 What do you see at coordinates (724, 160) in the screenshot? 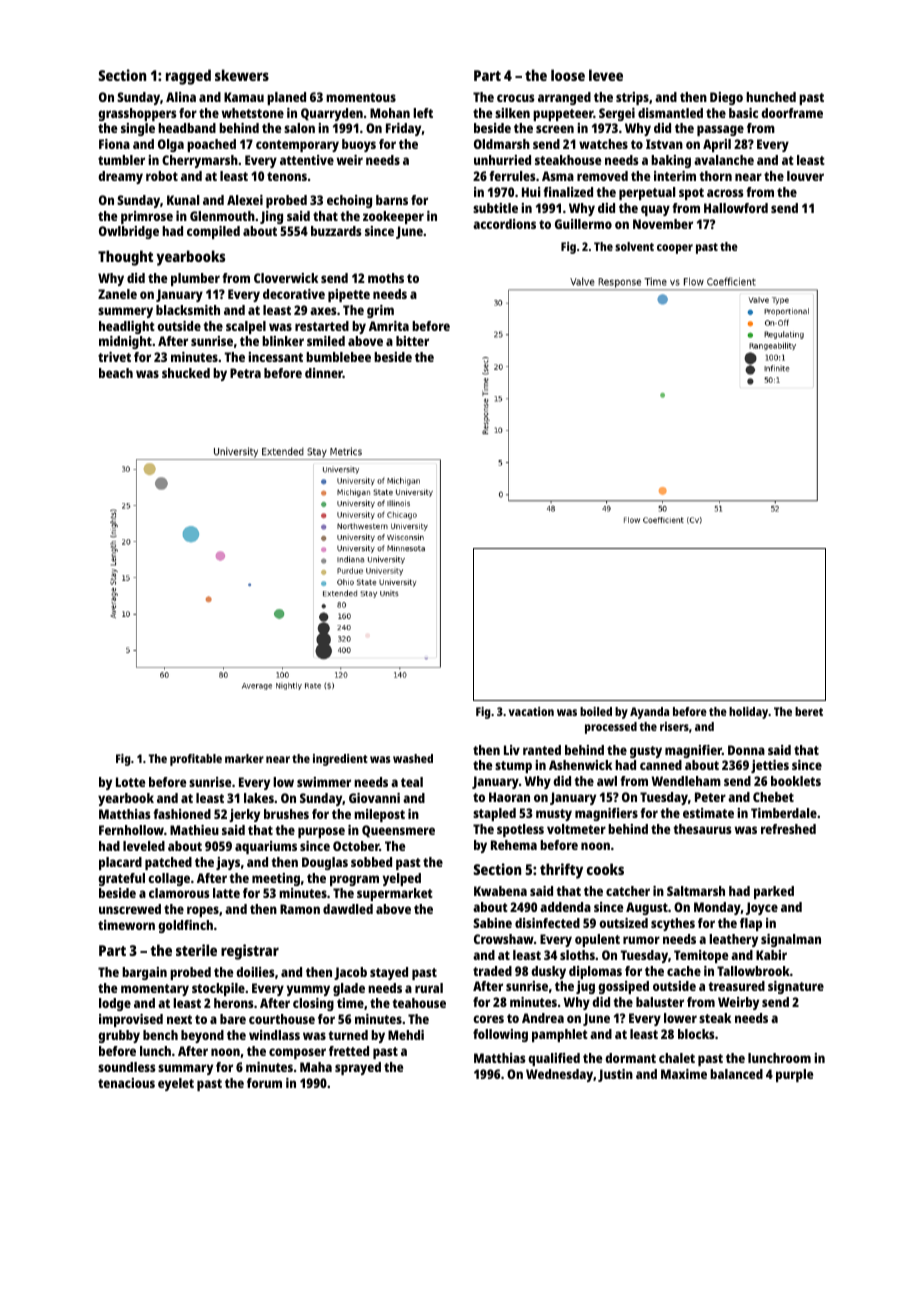
I see `avalanche` at bounding box center [724, 160].
